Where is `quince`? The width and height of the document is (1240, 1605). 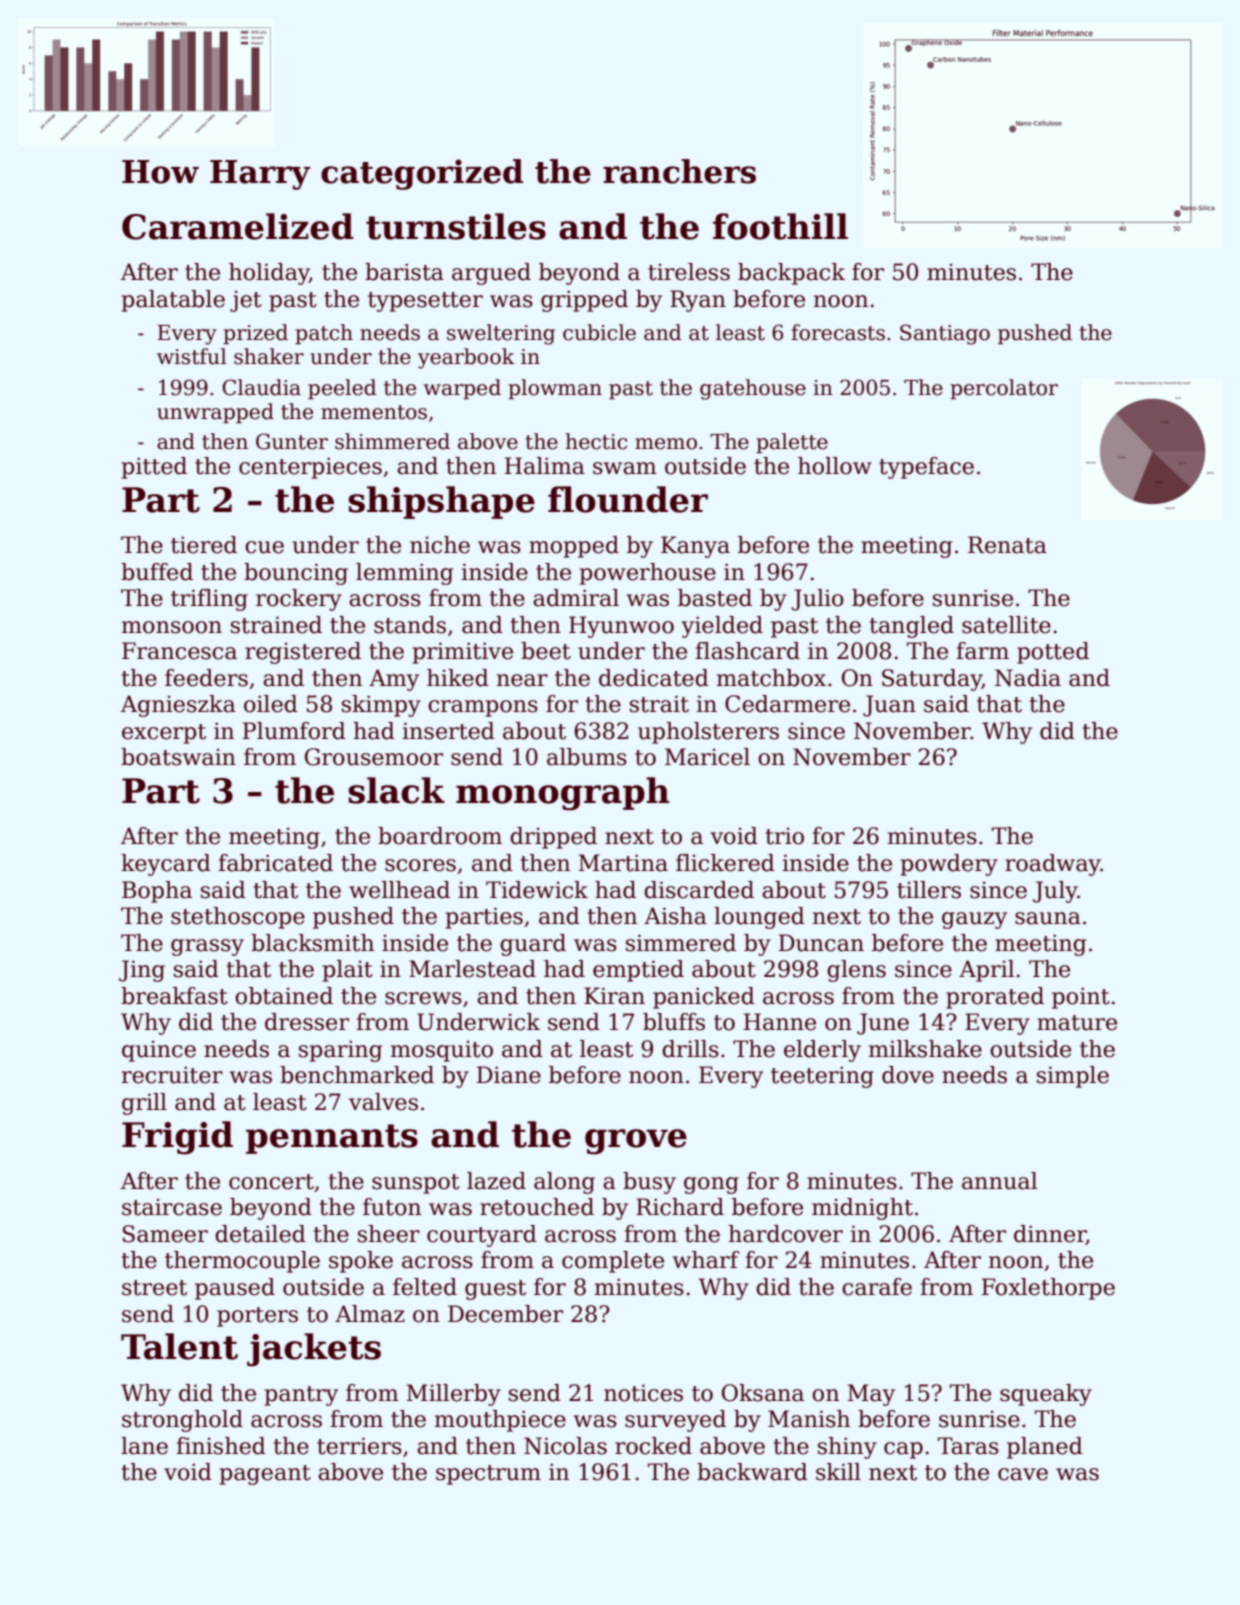 quince is located at coordinates (159, 1051).
